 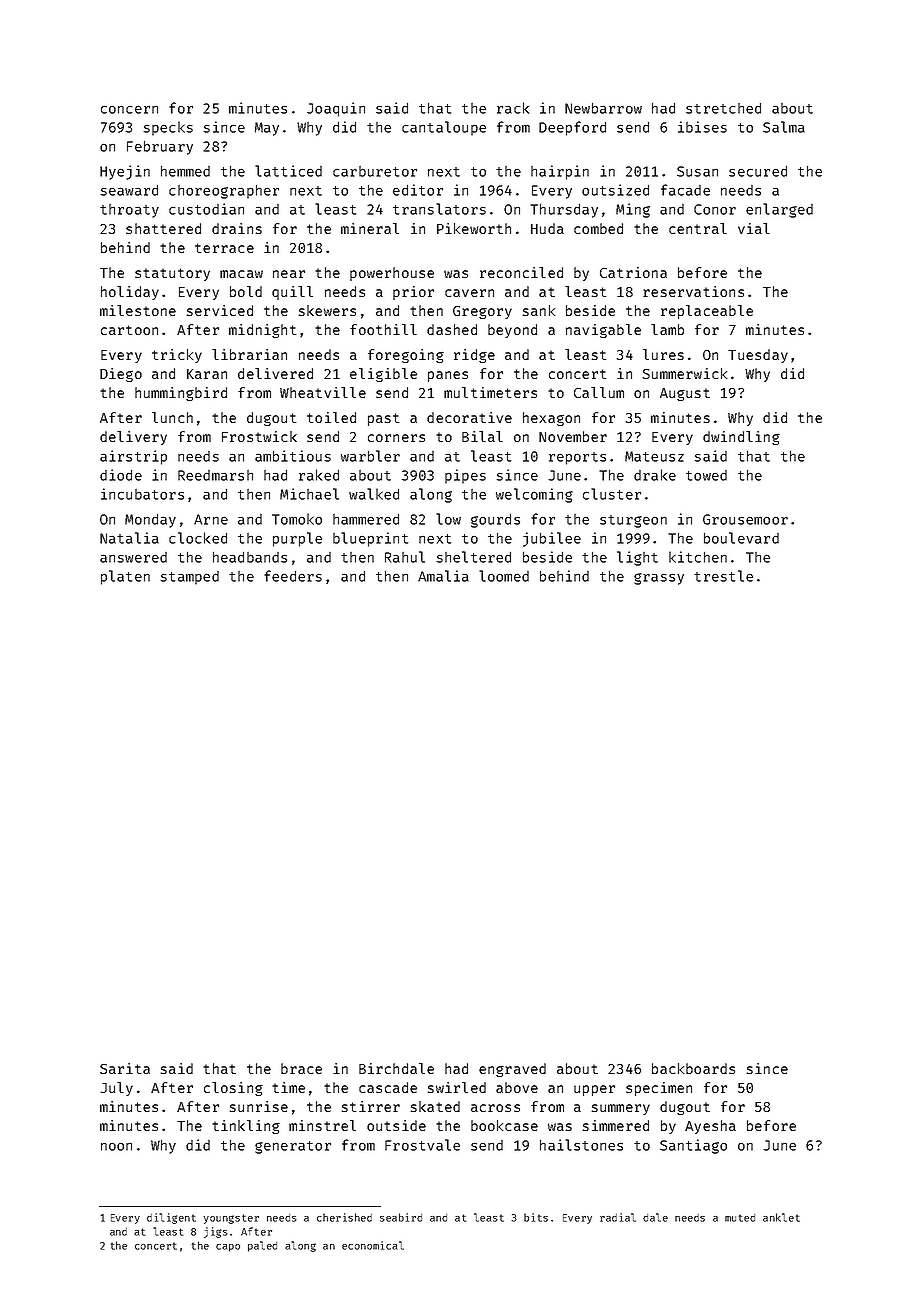 What do you see at coordinates (228, 1248) in the image?
I see `capo` at bounding box center [228, 1248].
